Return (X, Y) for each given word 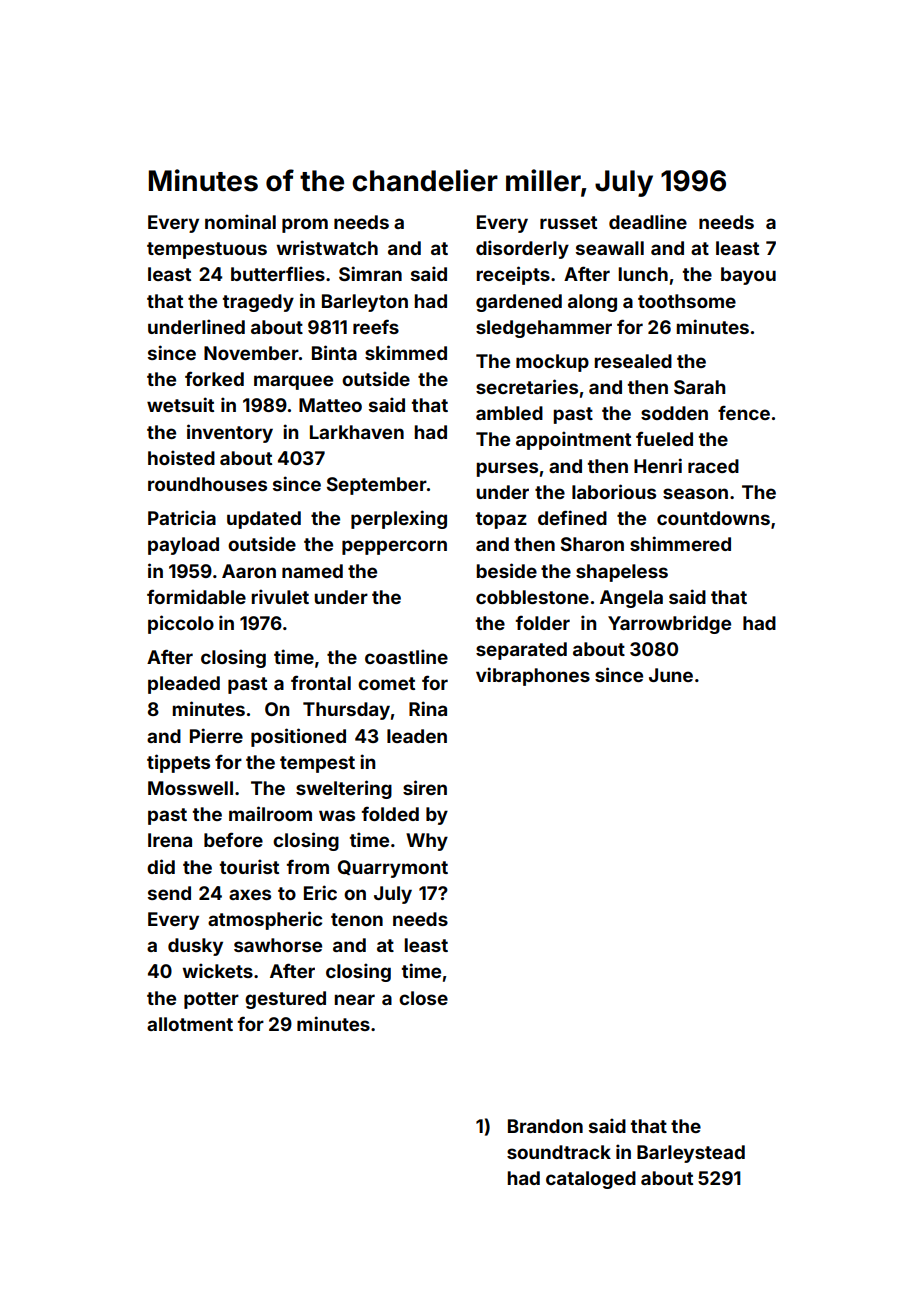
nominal (240, 221)
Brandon (545, 1126)
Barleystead (691, 1154)
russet (568, 222)
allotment (190, 1024)
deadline (648, 221)
